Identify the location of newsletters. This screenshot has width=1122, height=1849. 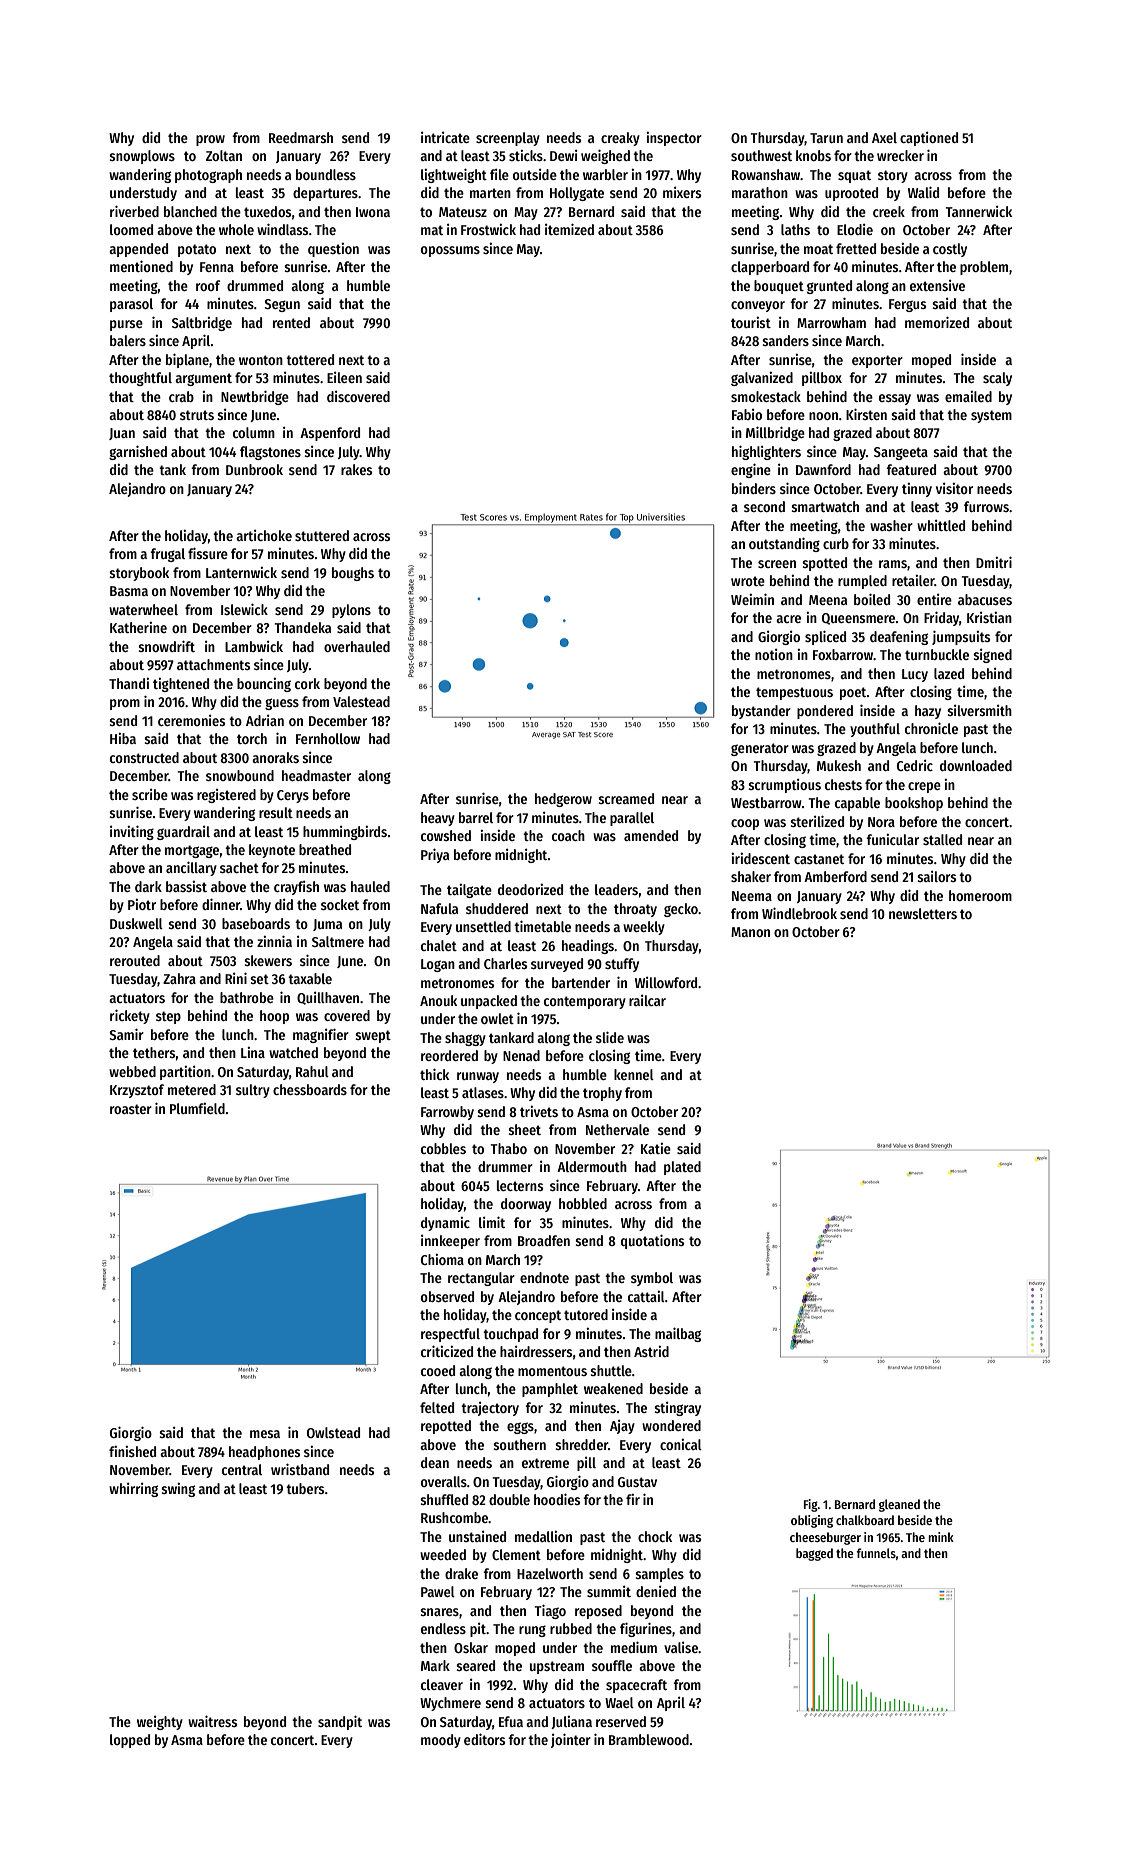
(923, 913).
